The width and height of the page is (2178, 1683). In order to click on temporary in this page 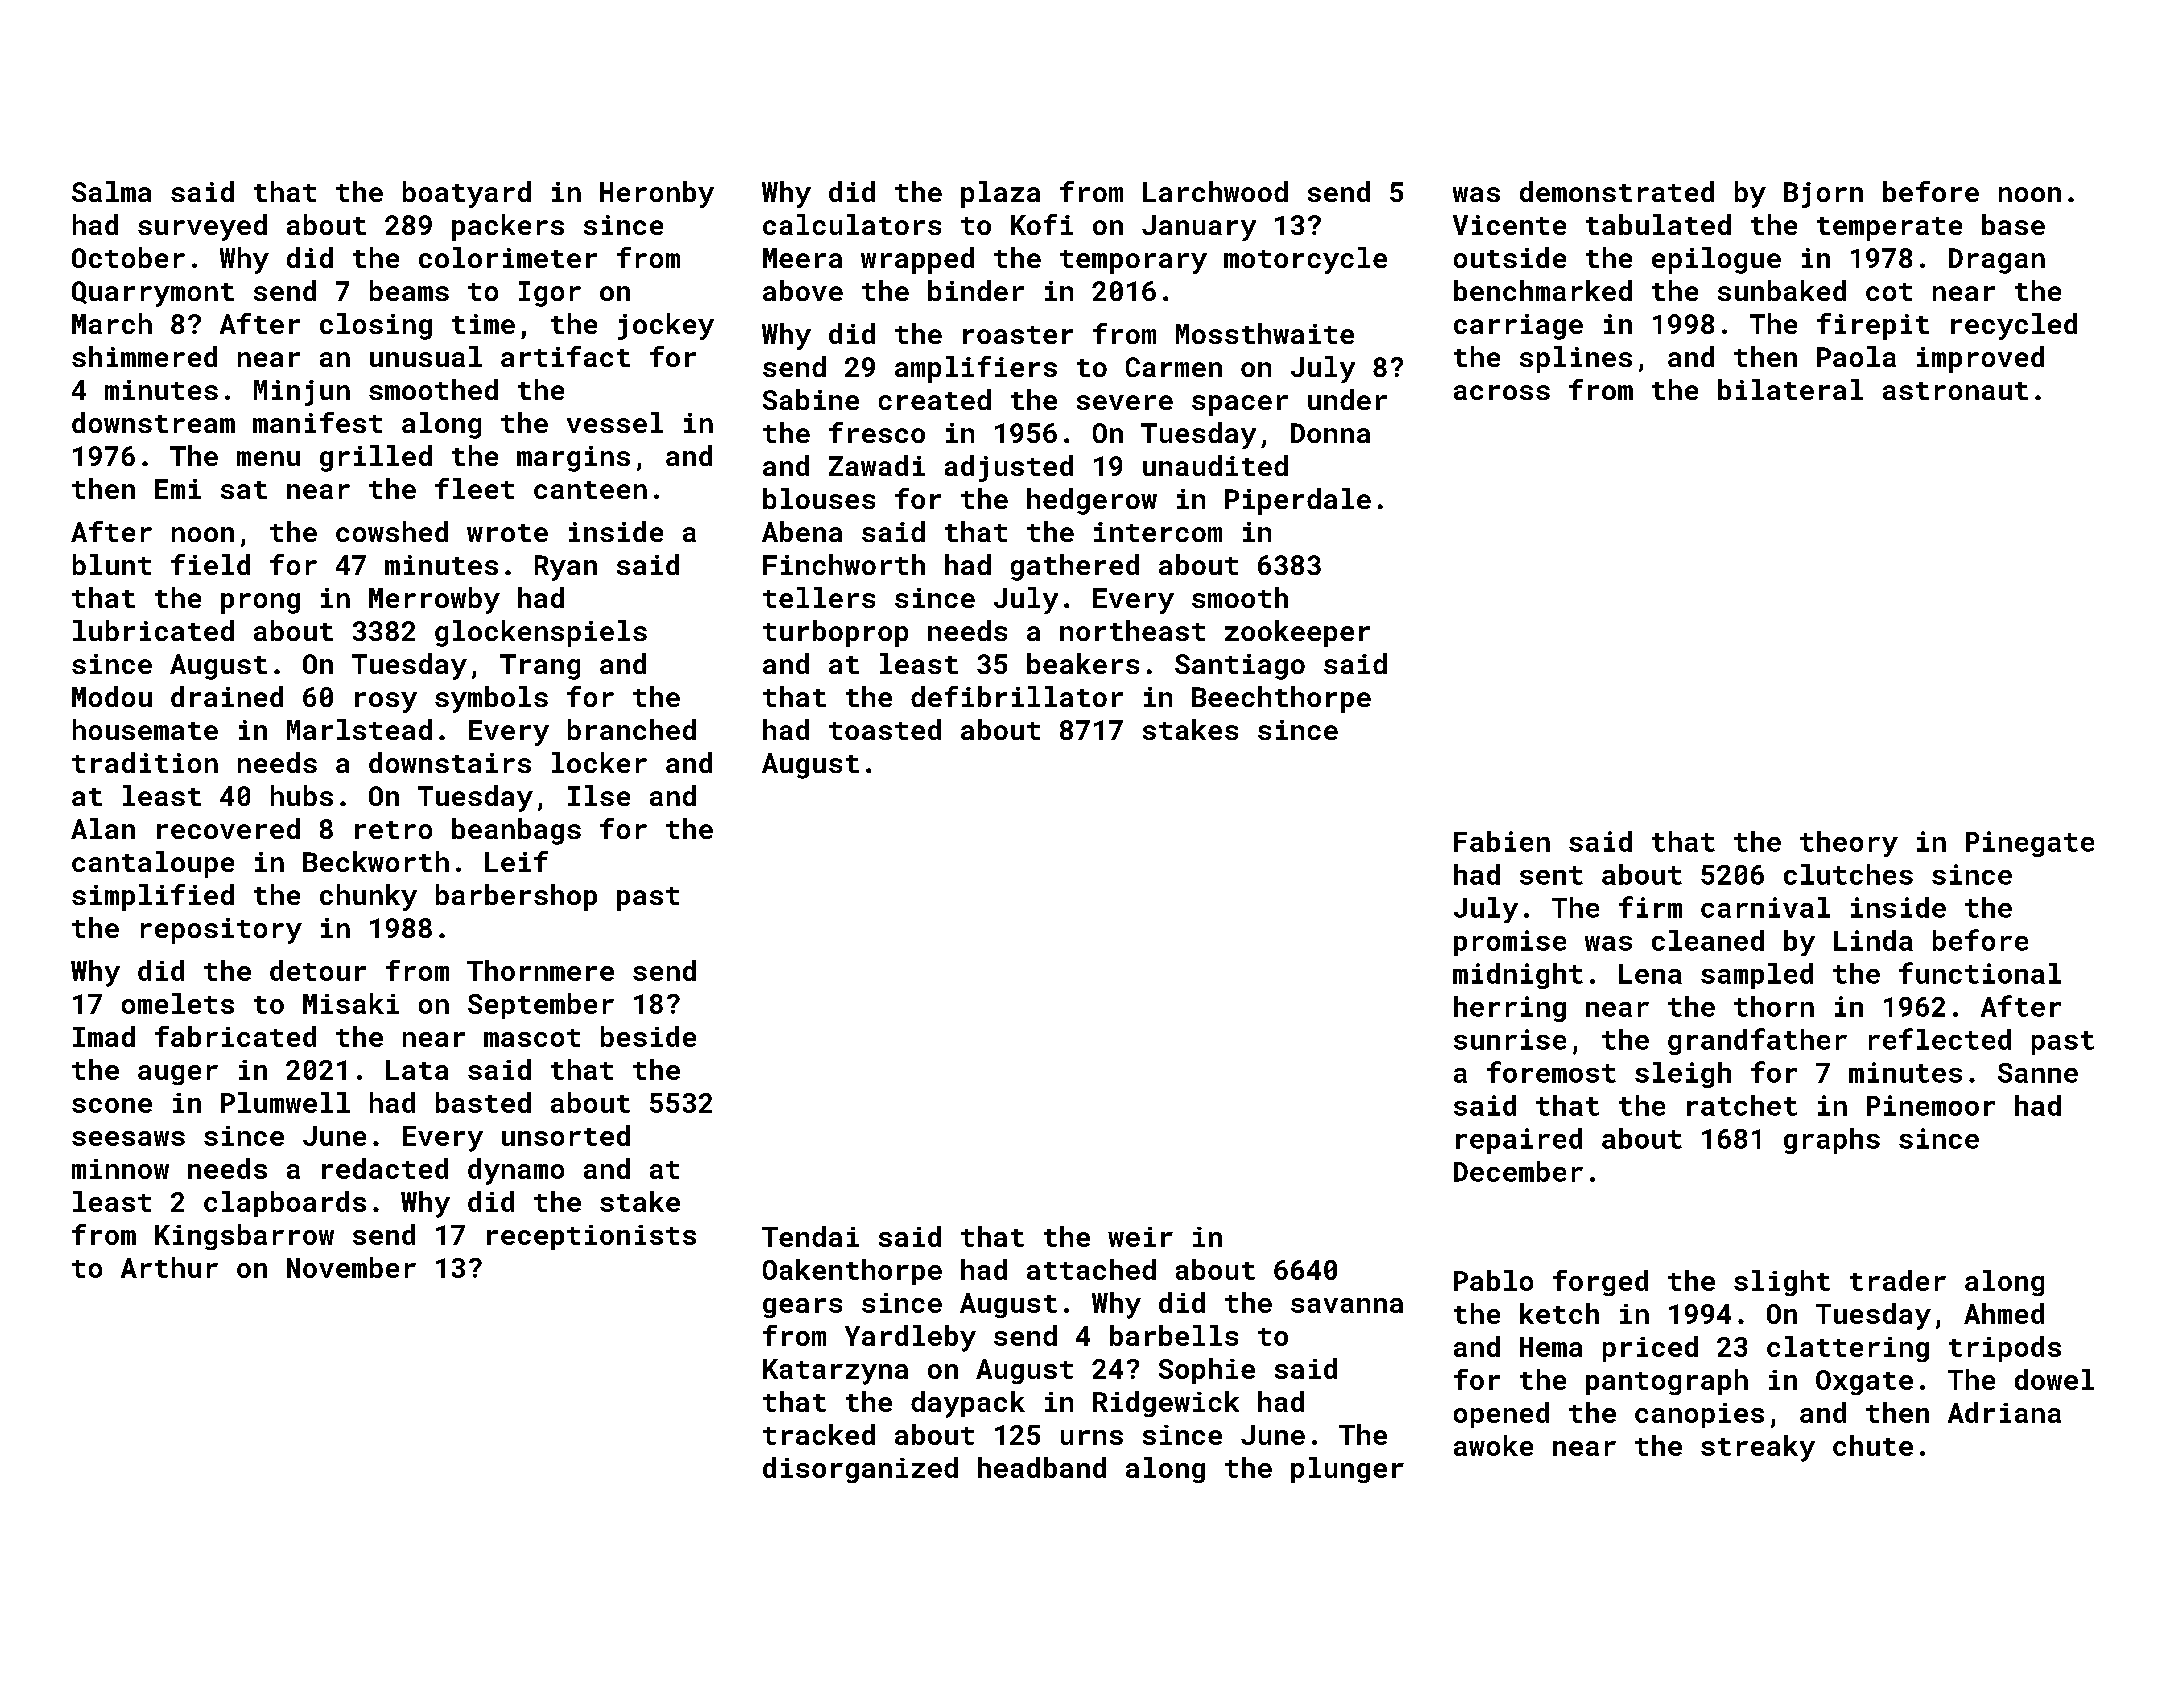, I will do `click(1133, 262)`.
